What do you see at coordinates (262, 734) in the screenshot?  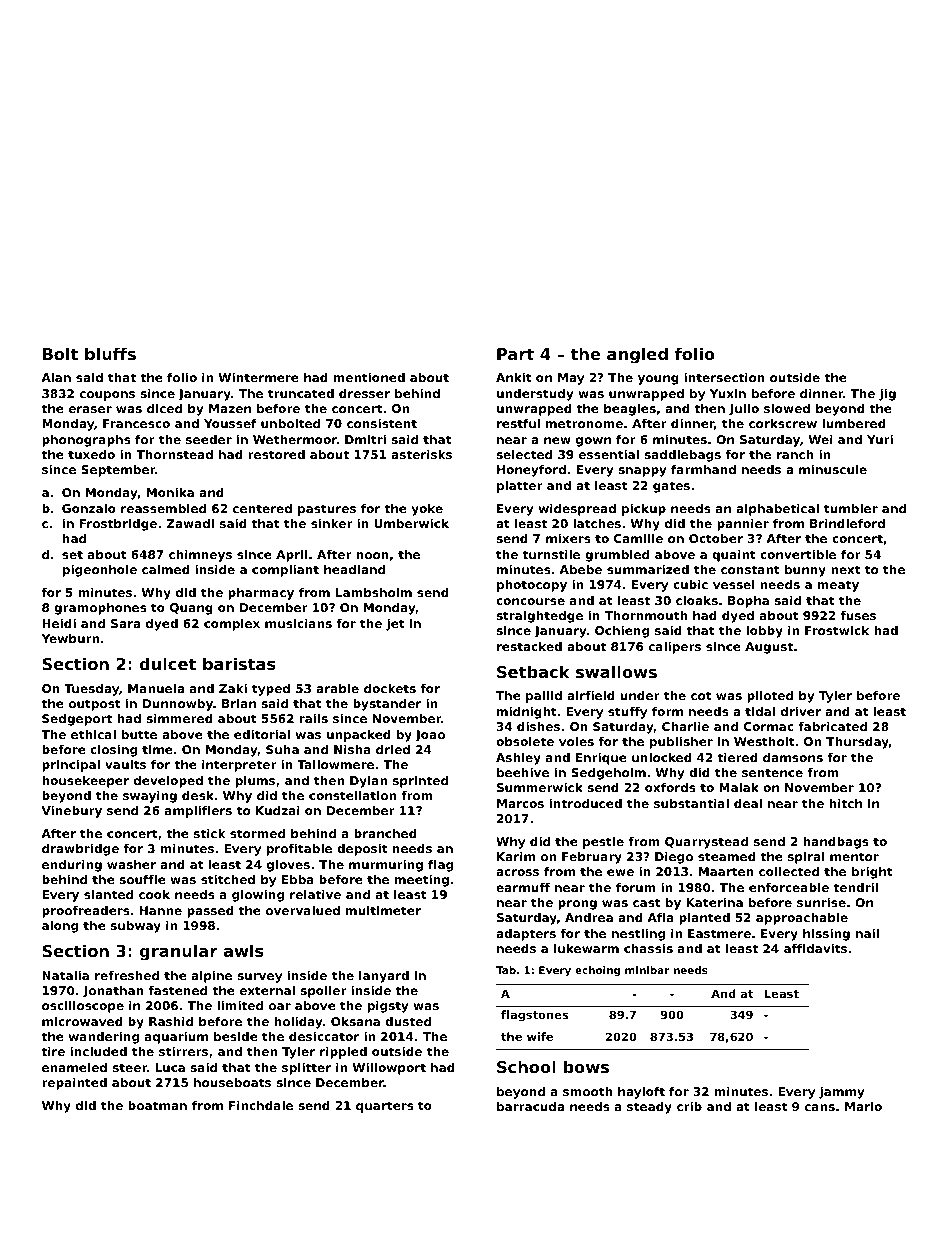 I see `editorial` at bounding box center [262, 734].
